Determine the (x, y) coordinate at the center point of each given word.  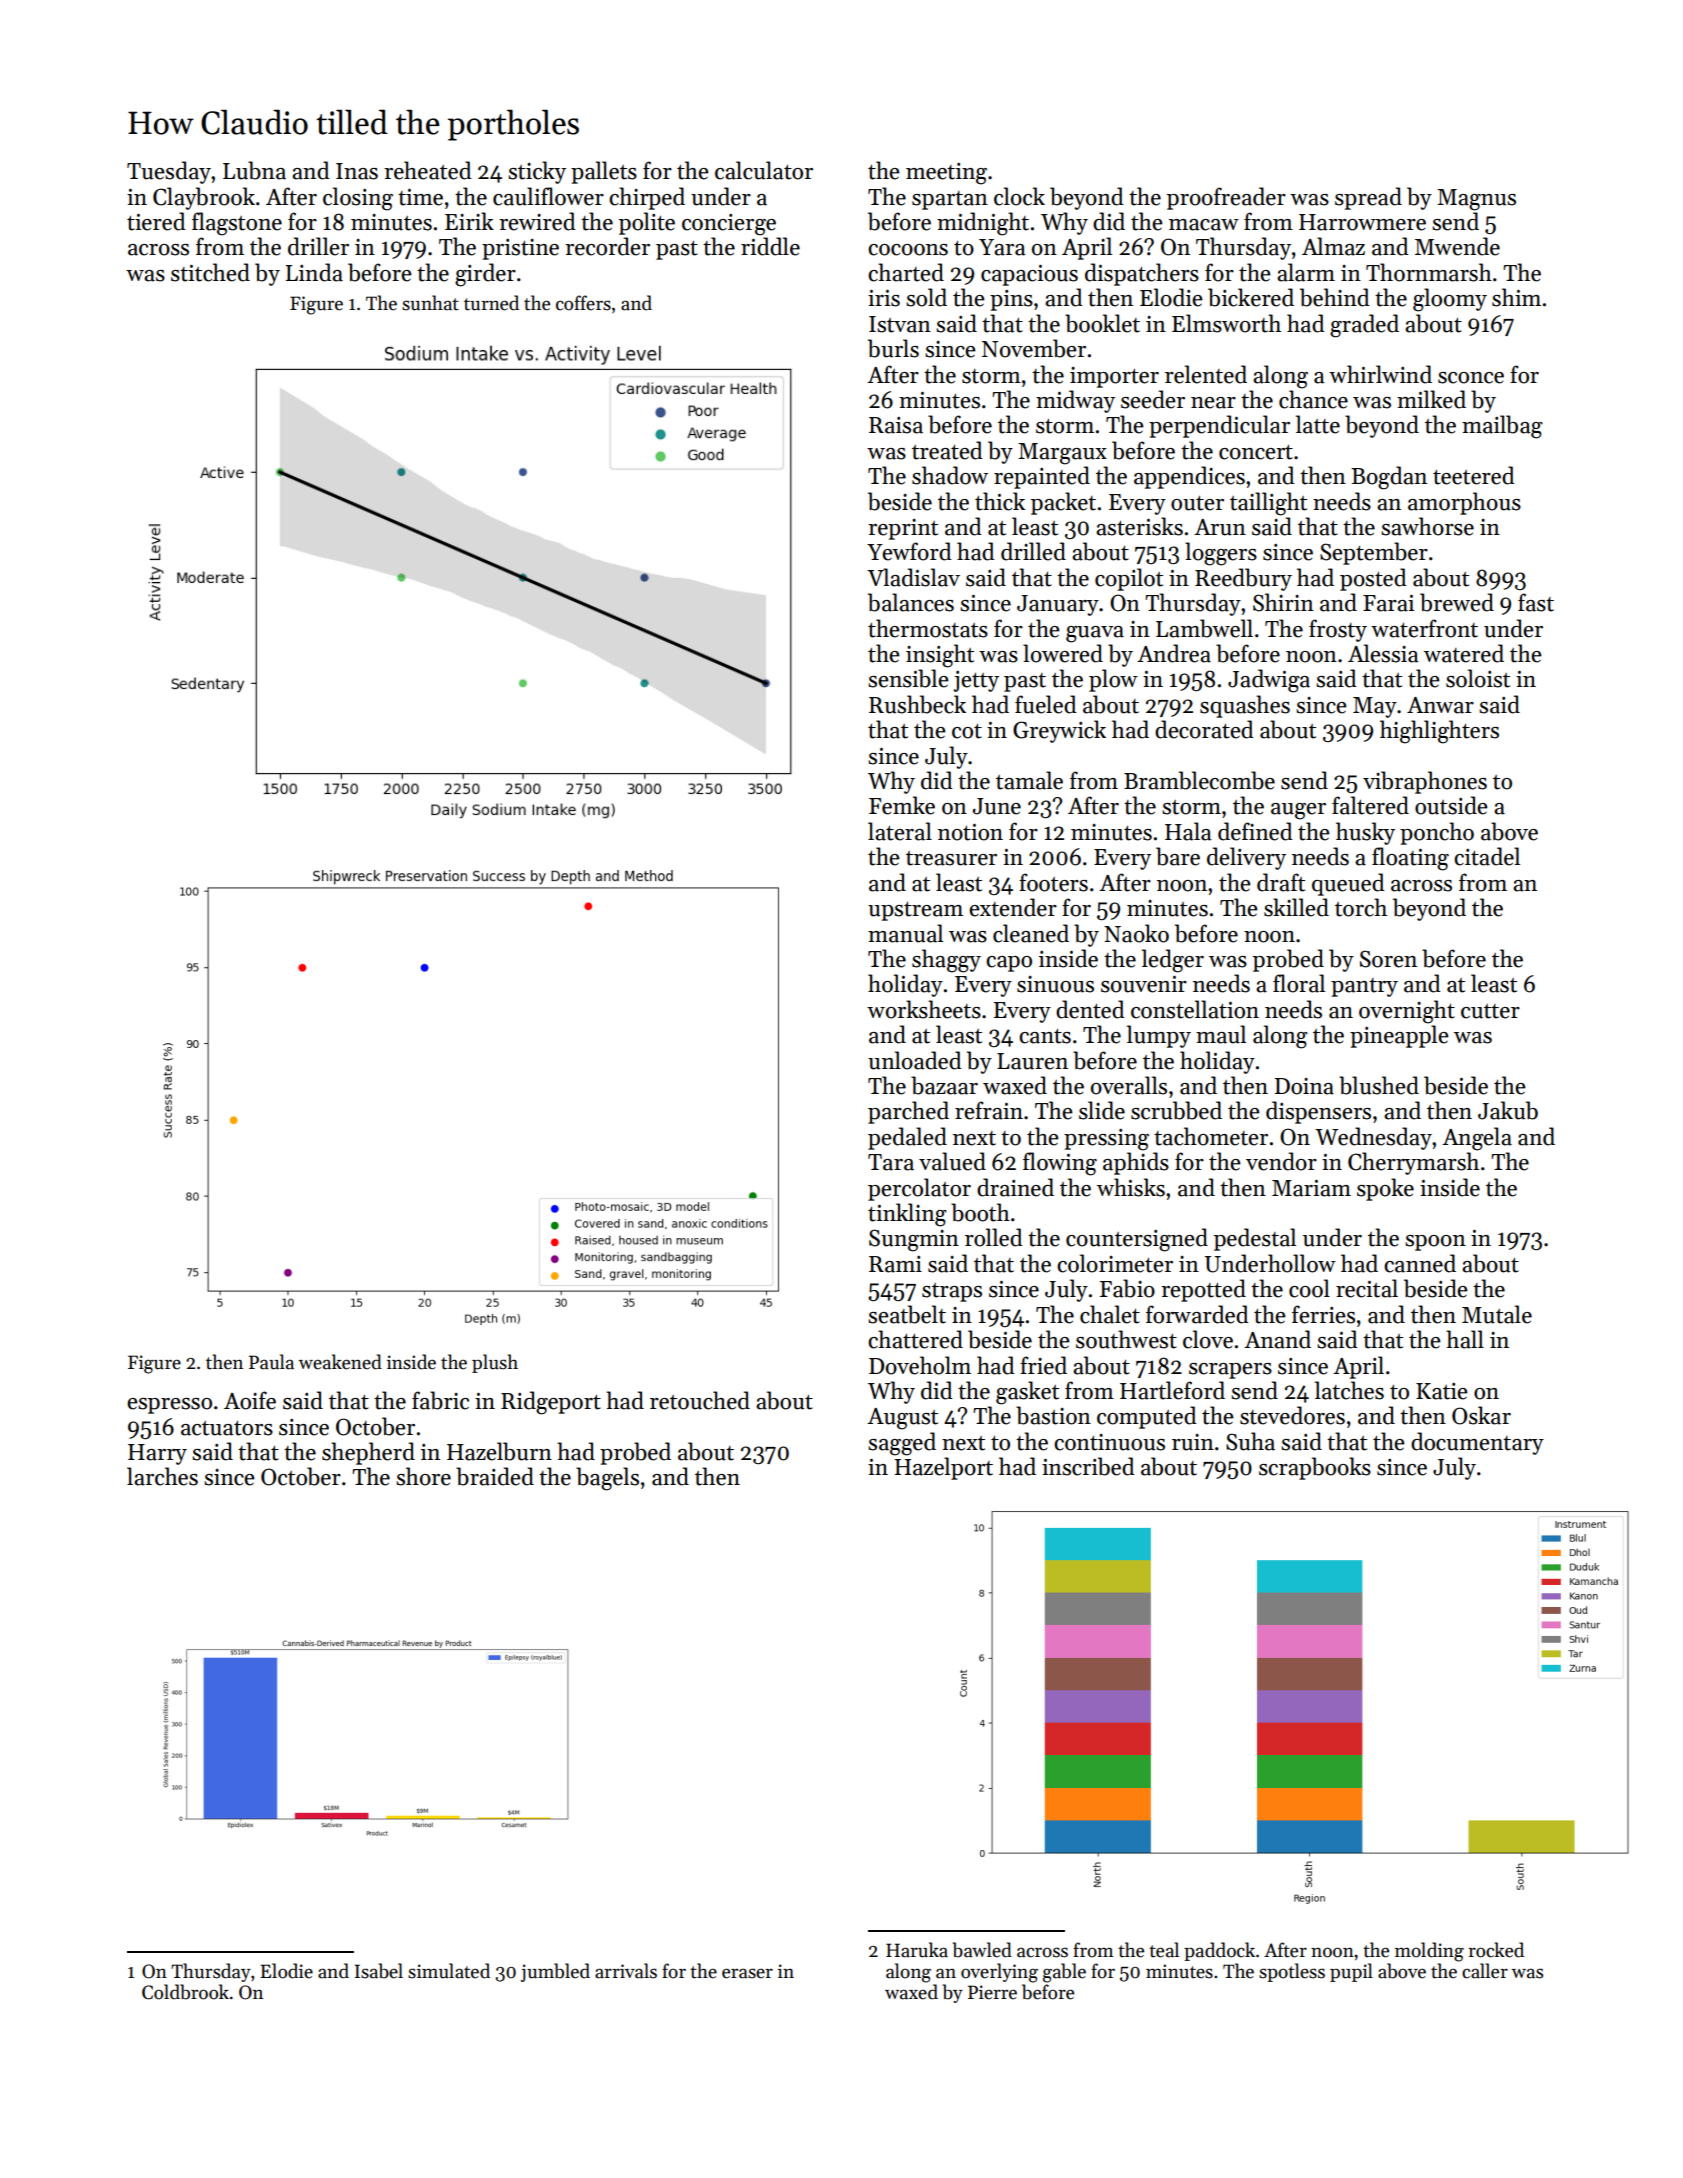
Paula (271, 1362)
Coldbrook (185, 1992)
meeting (946, 174)
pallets (604, 172)
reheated (428, 170)
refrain (989, 1110)
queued (1348, 884)
